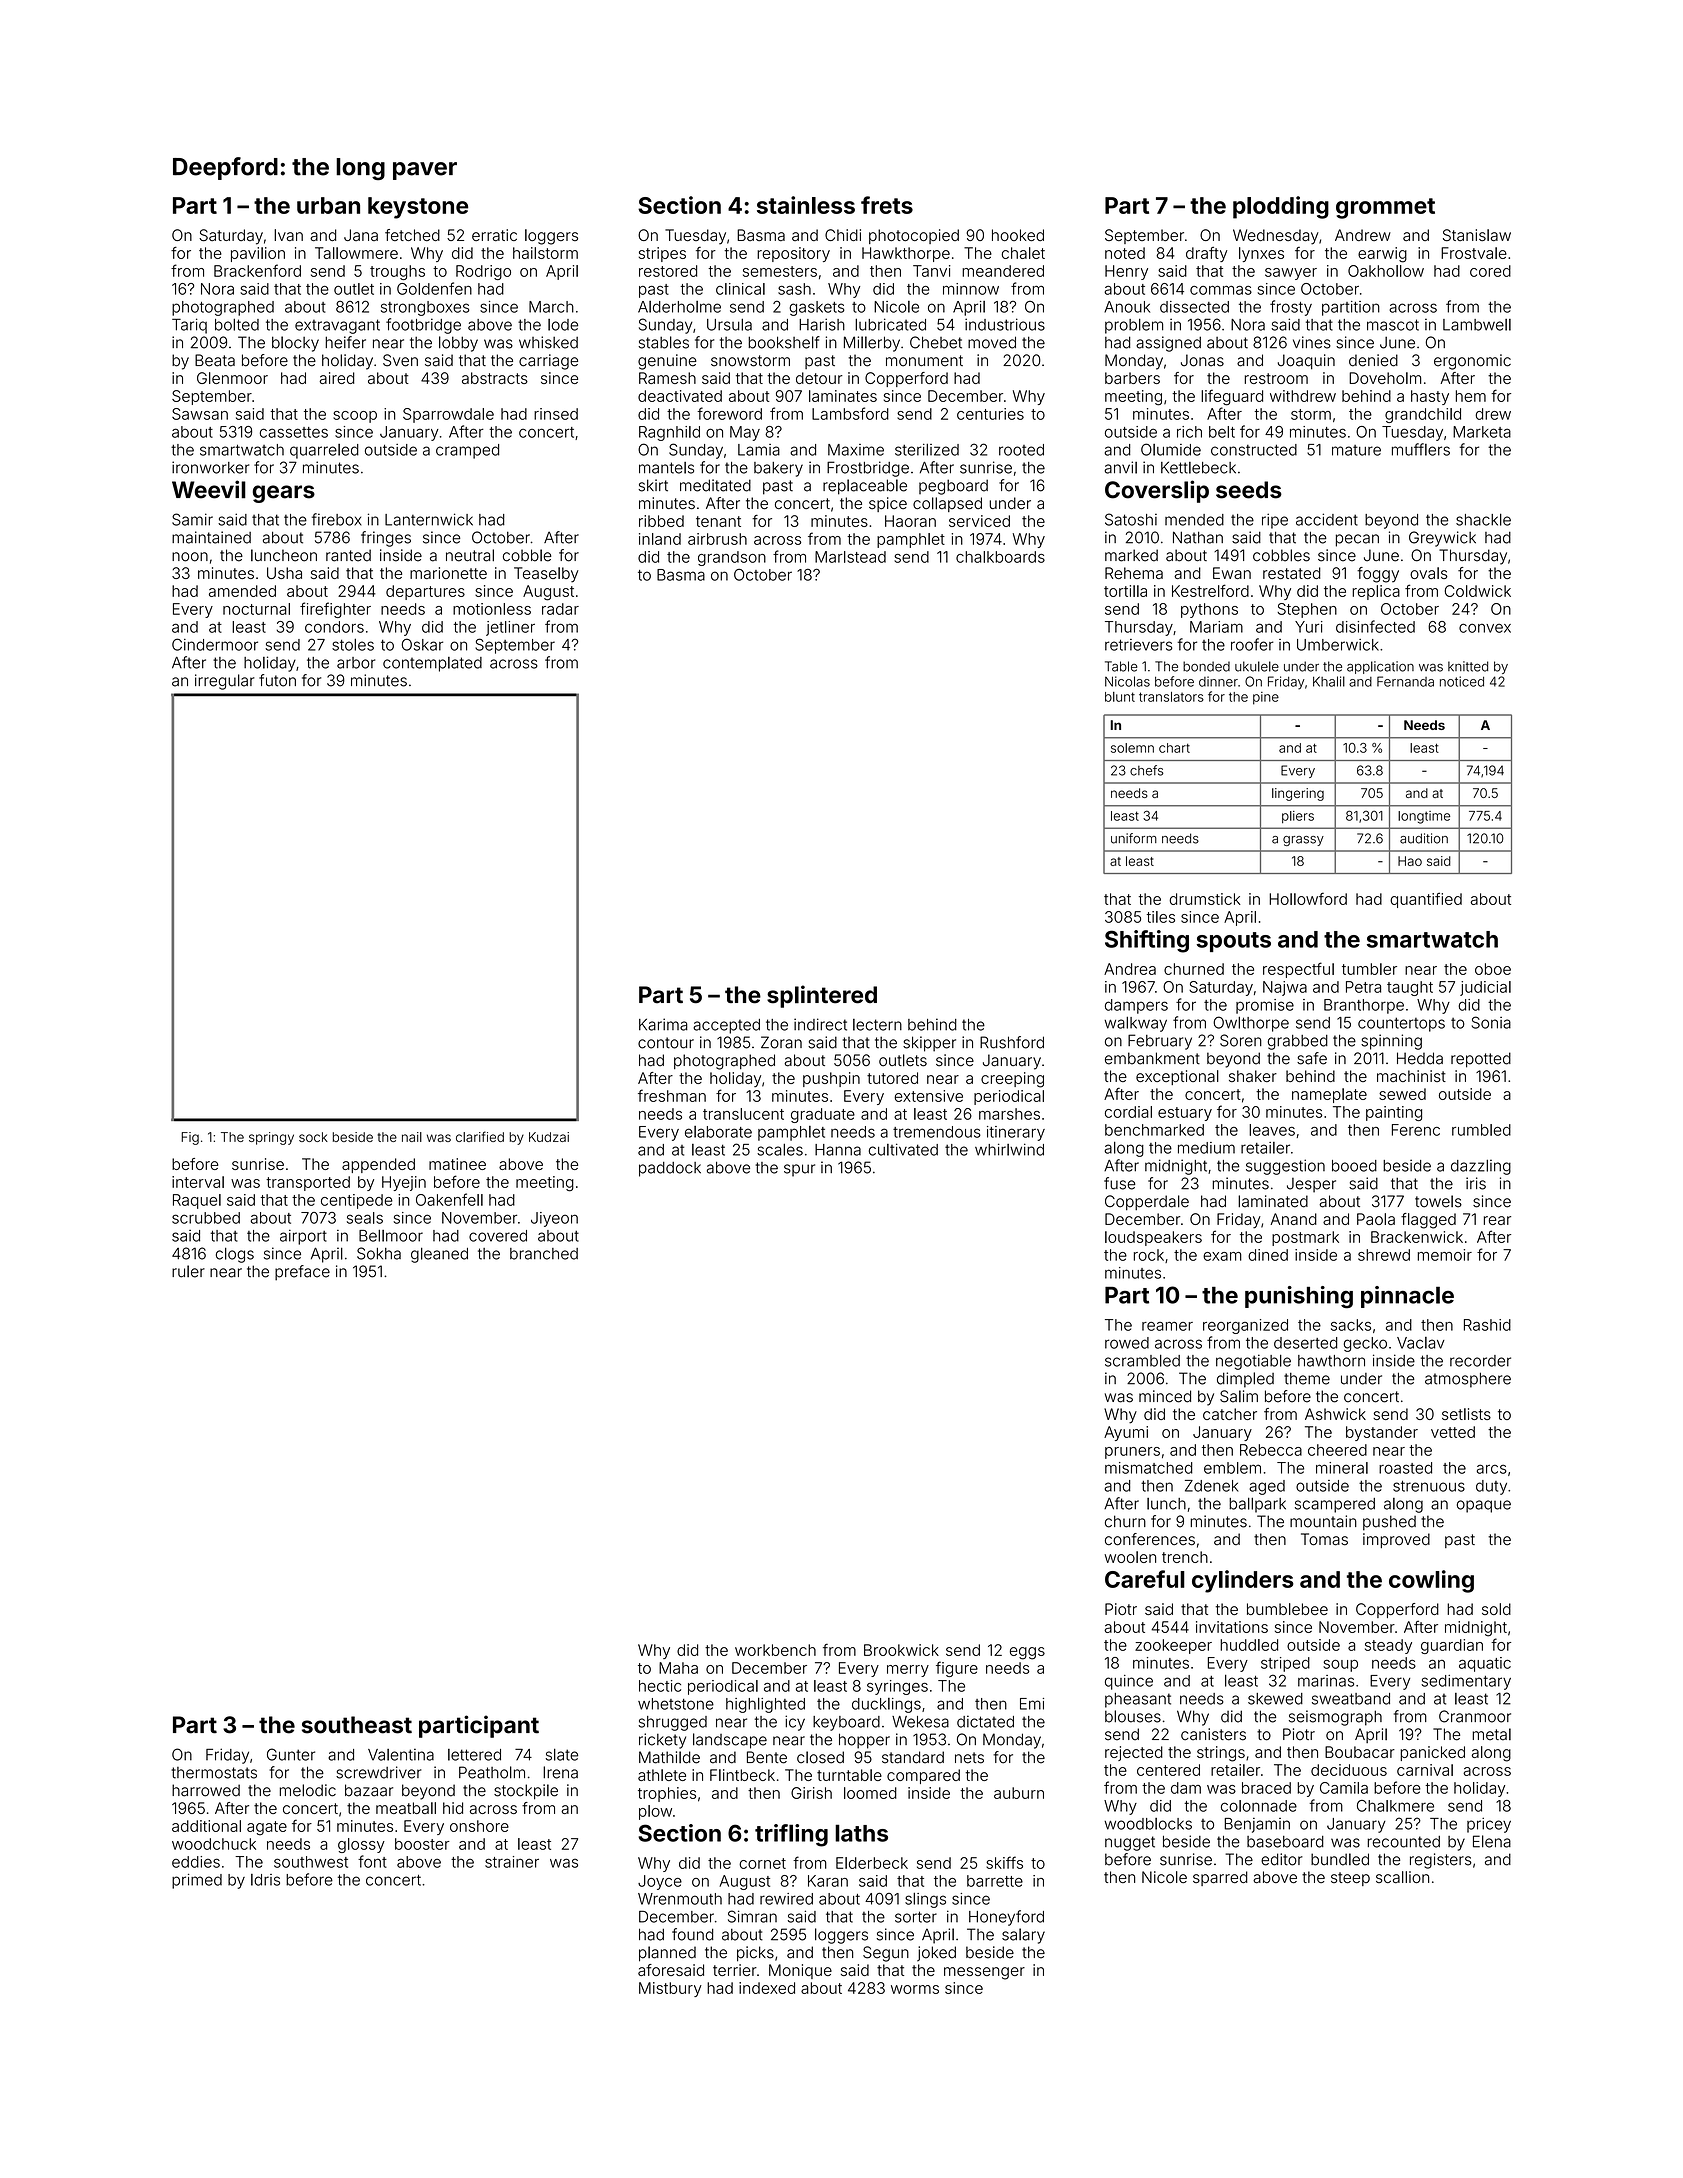  I want to click on pine, so click(1266, 698).
